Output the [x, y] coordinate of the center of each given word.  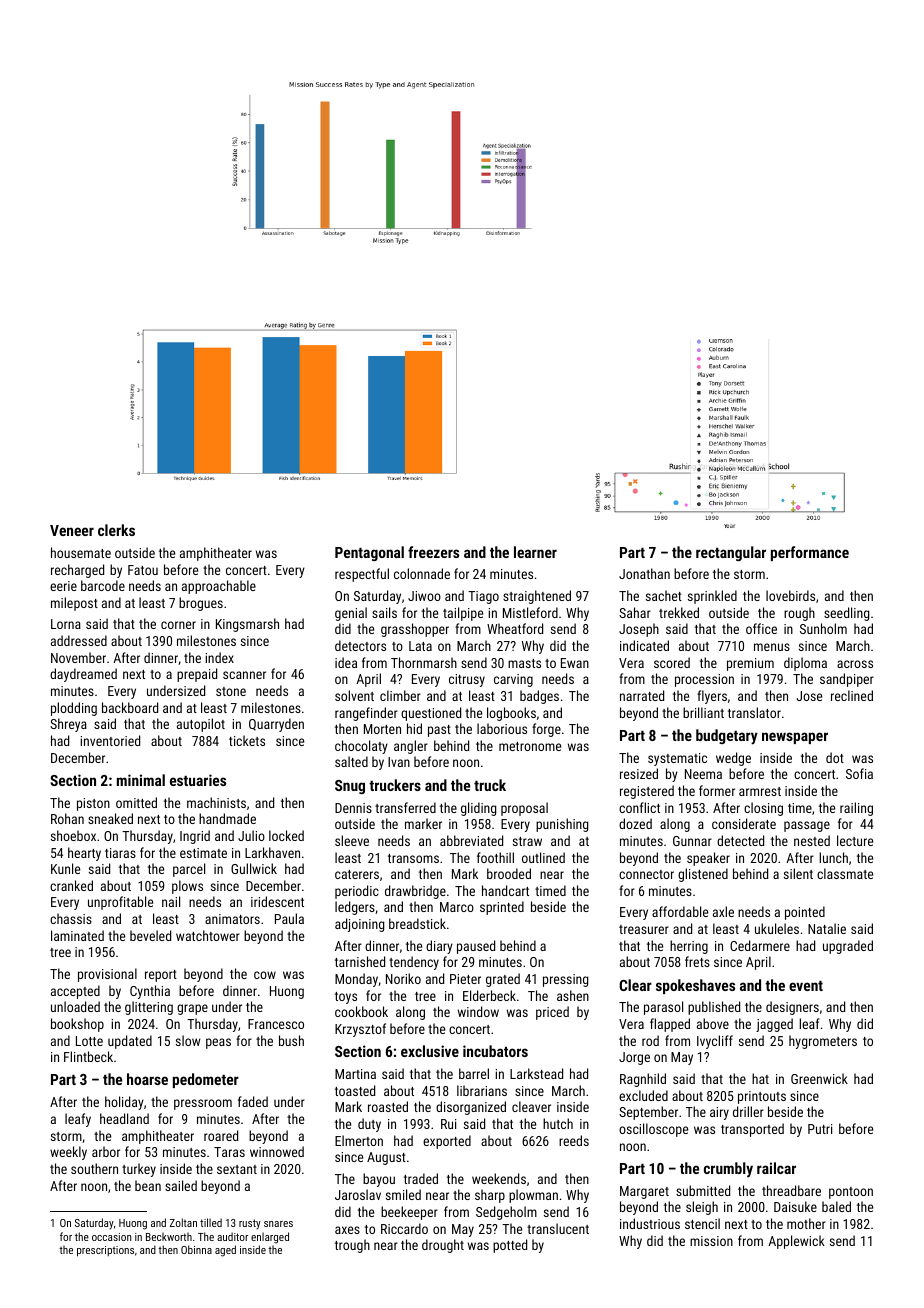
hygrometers [823, 1042]
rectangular [731, 553]
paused [476, 947]
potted [510, 1246]
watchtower [208, 935]
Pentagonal [369, 553]
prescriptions [105, 1251]
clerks [116, 530]
